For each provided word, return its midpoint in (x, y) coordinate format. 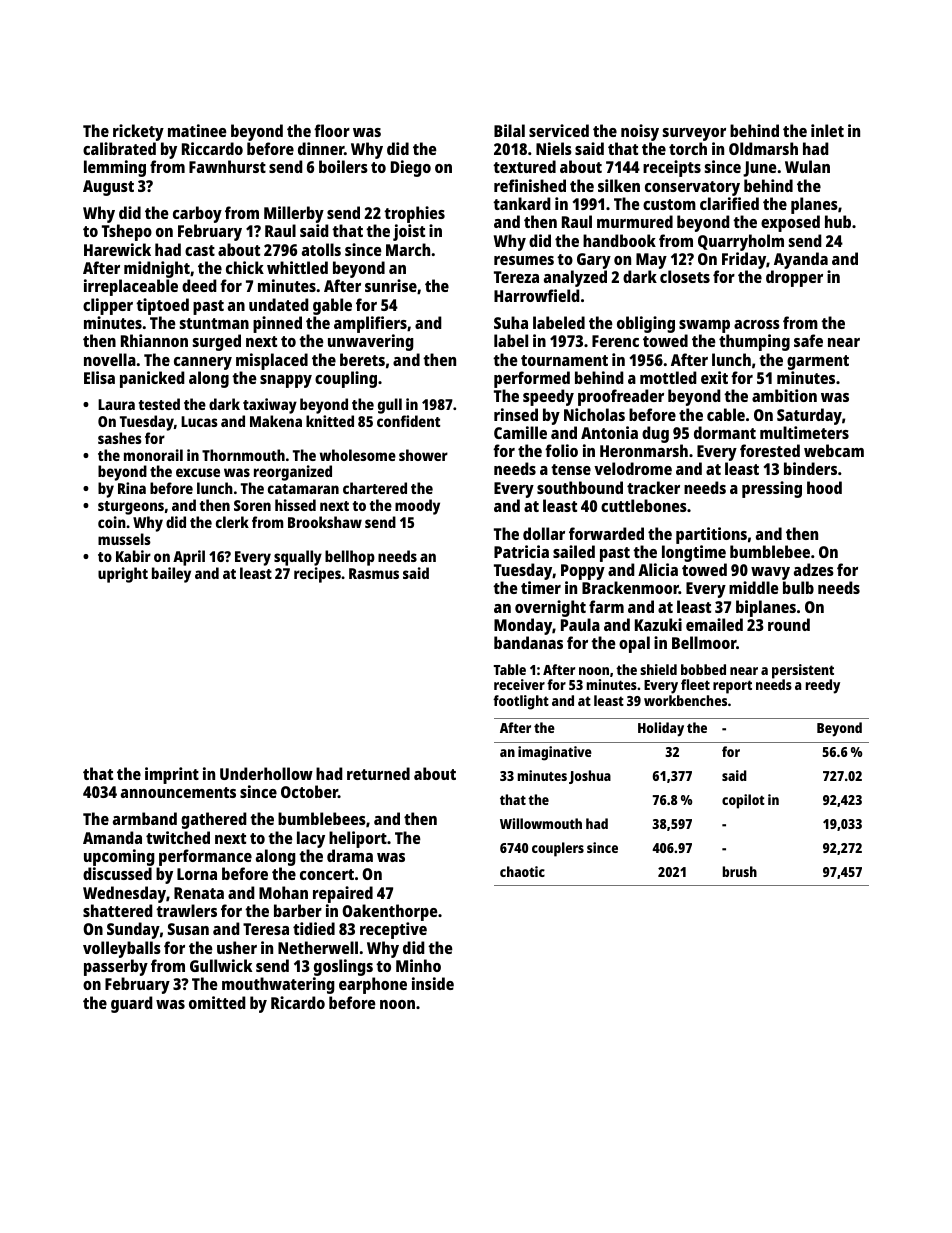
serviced (559, 130)
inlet (827, 130)
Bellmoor (704, 642)
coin (112, 522)
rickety (138, 132)
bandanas (528, 642)
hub (838, 221)
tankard (522, 203)
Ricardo (298, 1002)
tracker (653, 487)
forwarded (606, 533)
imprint (172, 775)
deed (199, 285)
